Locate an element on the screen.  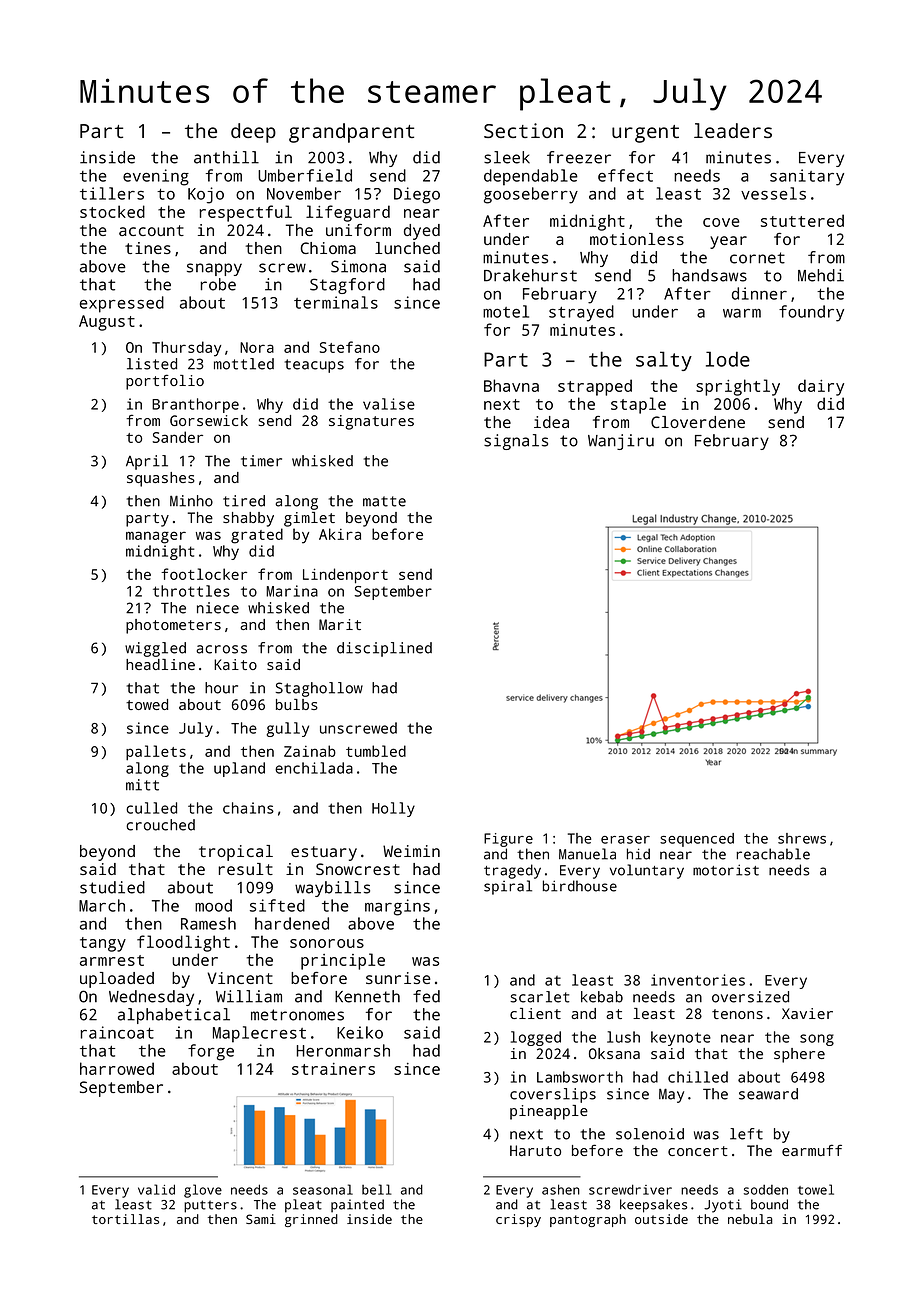
sleek is located at coordinates (507, 157).
